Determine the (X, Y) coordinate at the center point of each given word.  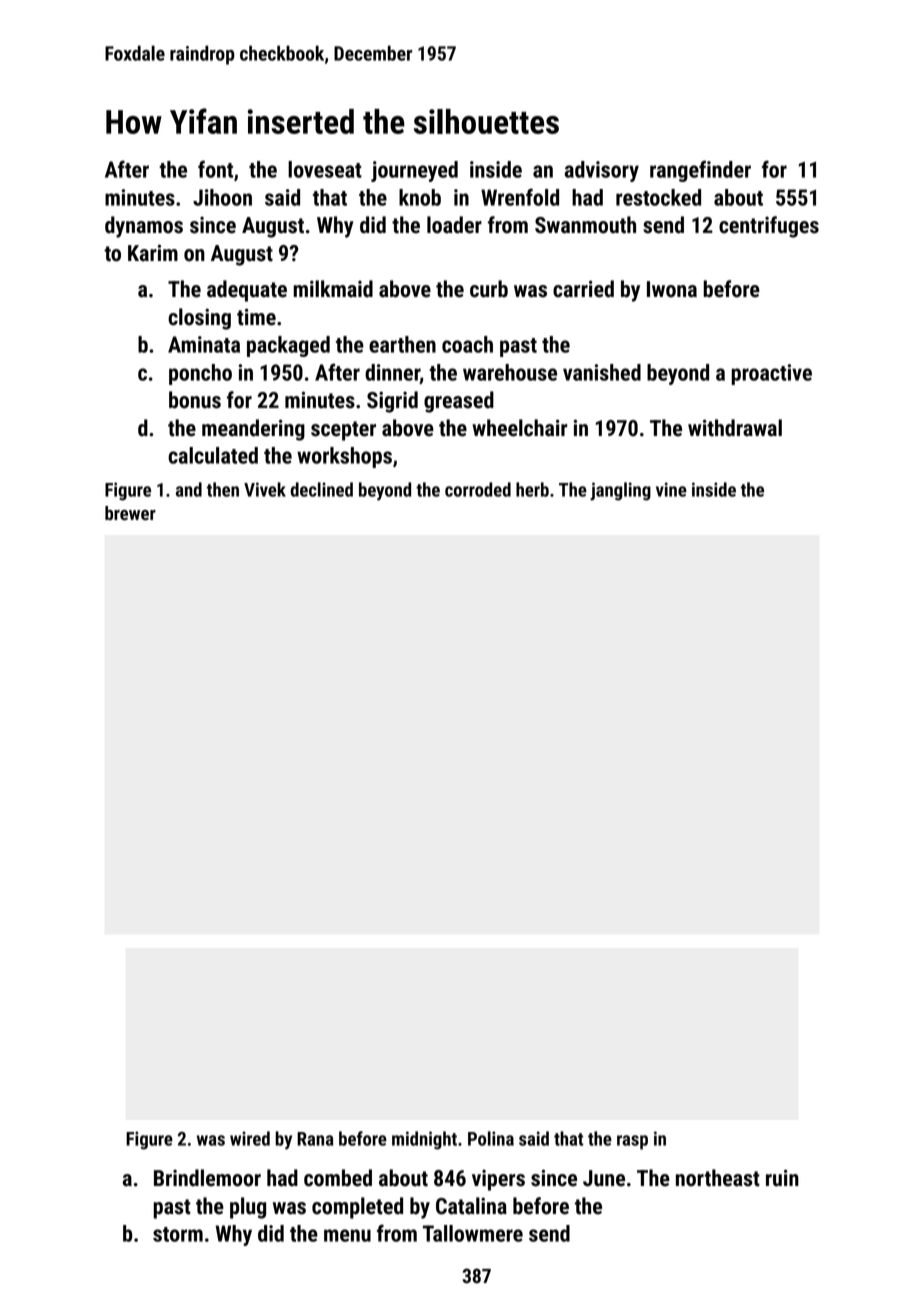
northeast (718, 1178)
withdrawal (735, 428)
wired (250, 1138)
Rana (315, 1139)
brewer (130, 513)
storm (178, 1234)
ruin (782, 1178)
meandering (253, 430)
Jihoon (222, 197)
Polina (491, 1138)
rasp (632, 1142)
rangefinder (700, 171)
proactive (771, 374)
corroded (478, 489)
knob (420, 197)
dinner (392, 372)
